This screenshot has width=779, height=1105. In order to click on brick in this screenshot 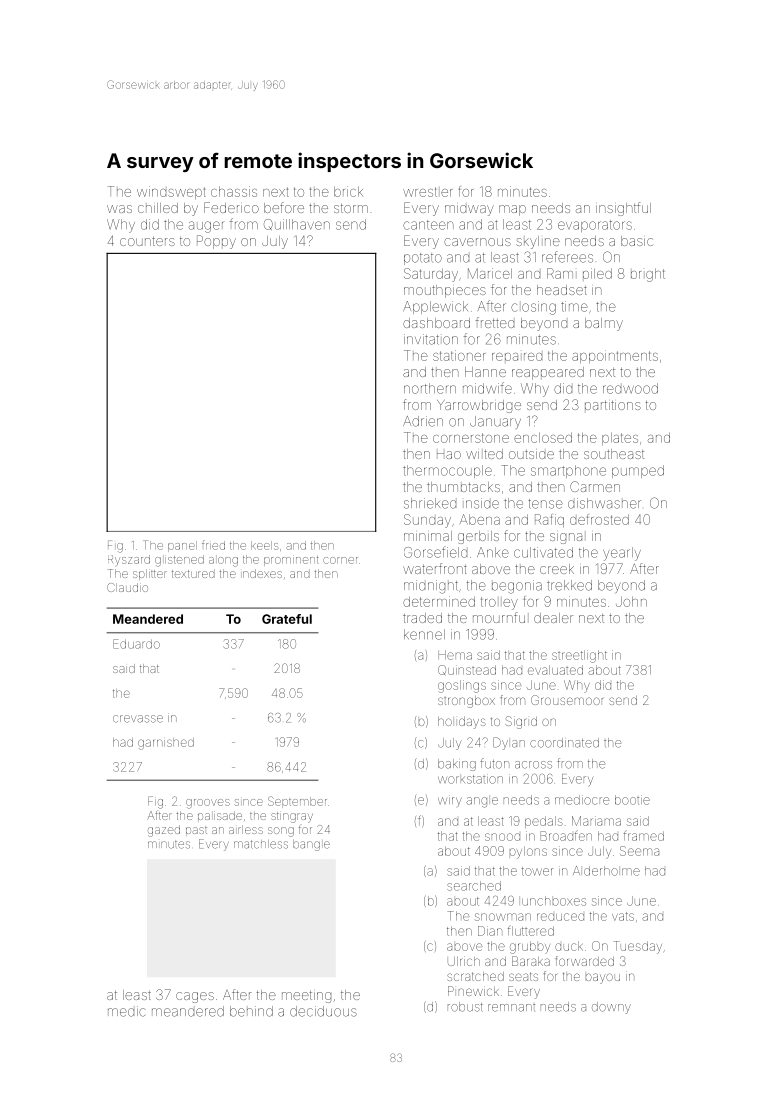, I will do `click(348, 191)`.
